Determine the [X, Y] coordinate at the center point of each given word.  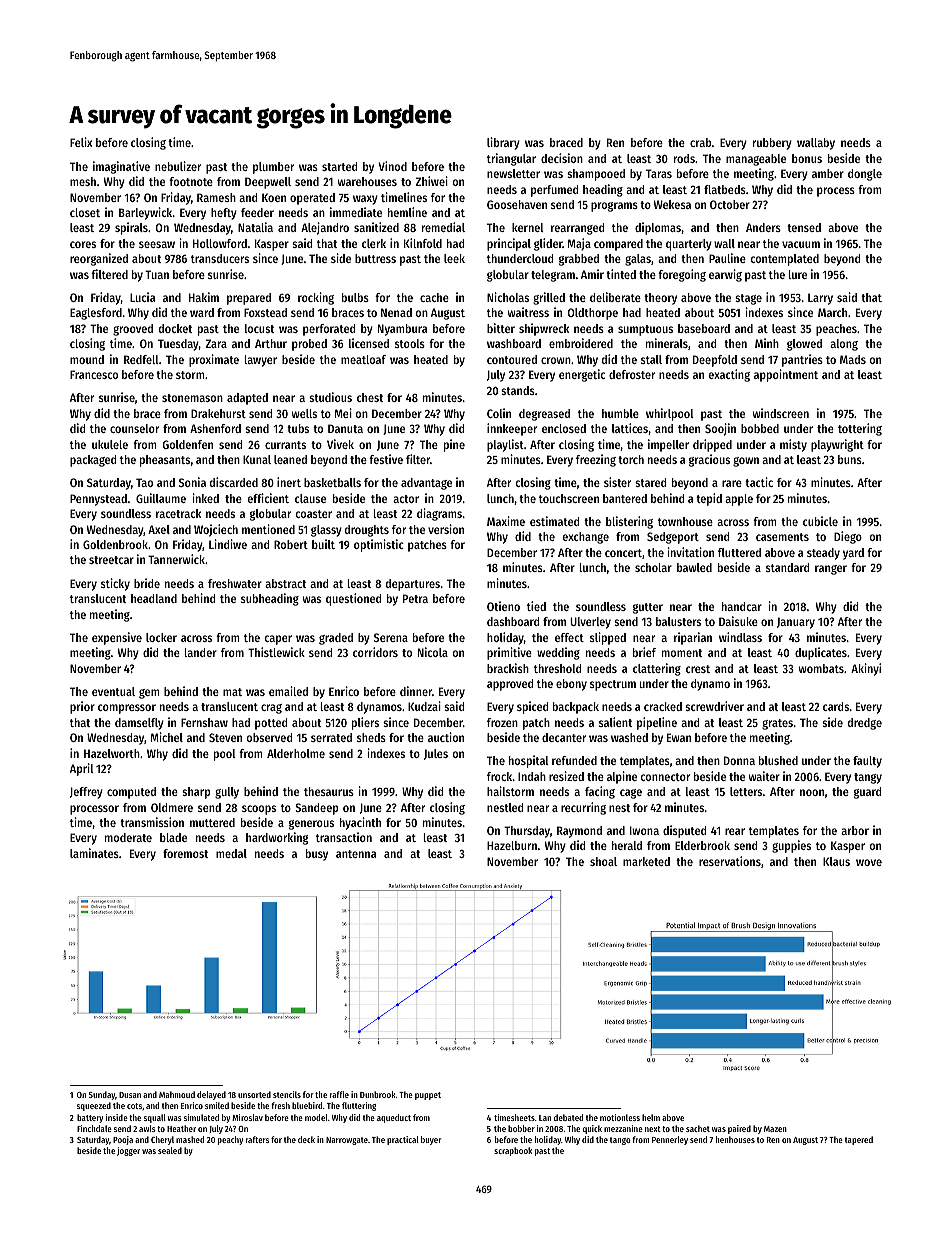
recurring [583, 808]
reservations [730, 861]
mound [87, 359]
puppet [428, 1096]
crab [700, 142]
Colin [499, 413]
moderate [128, 837]
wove [869, 862]
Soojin [720, 429]
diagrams [439, 514]
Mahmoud [177, 1094]
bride [147, 583]
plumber [273, 168]
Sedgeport [673, 538]
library [503, 143]
